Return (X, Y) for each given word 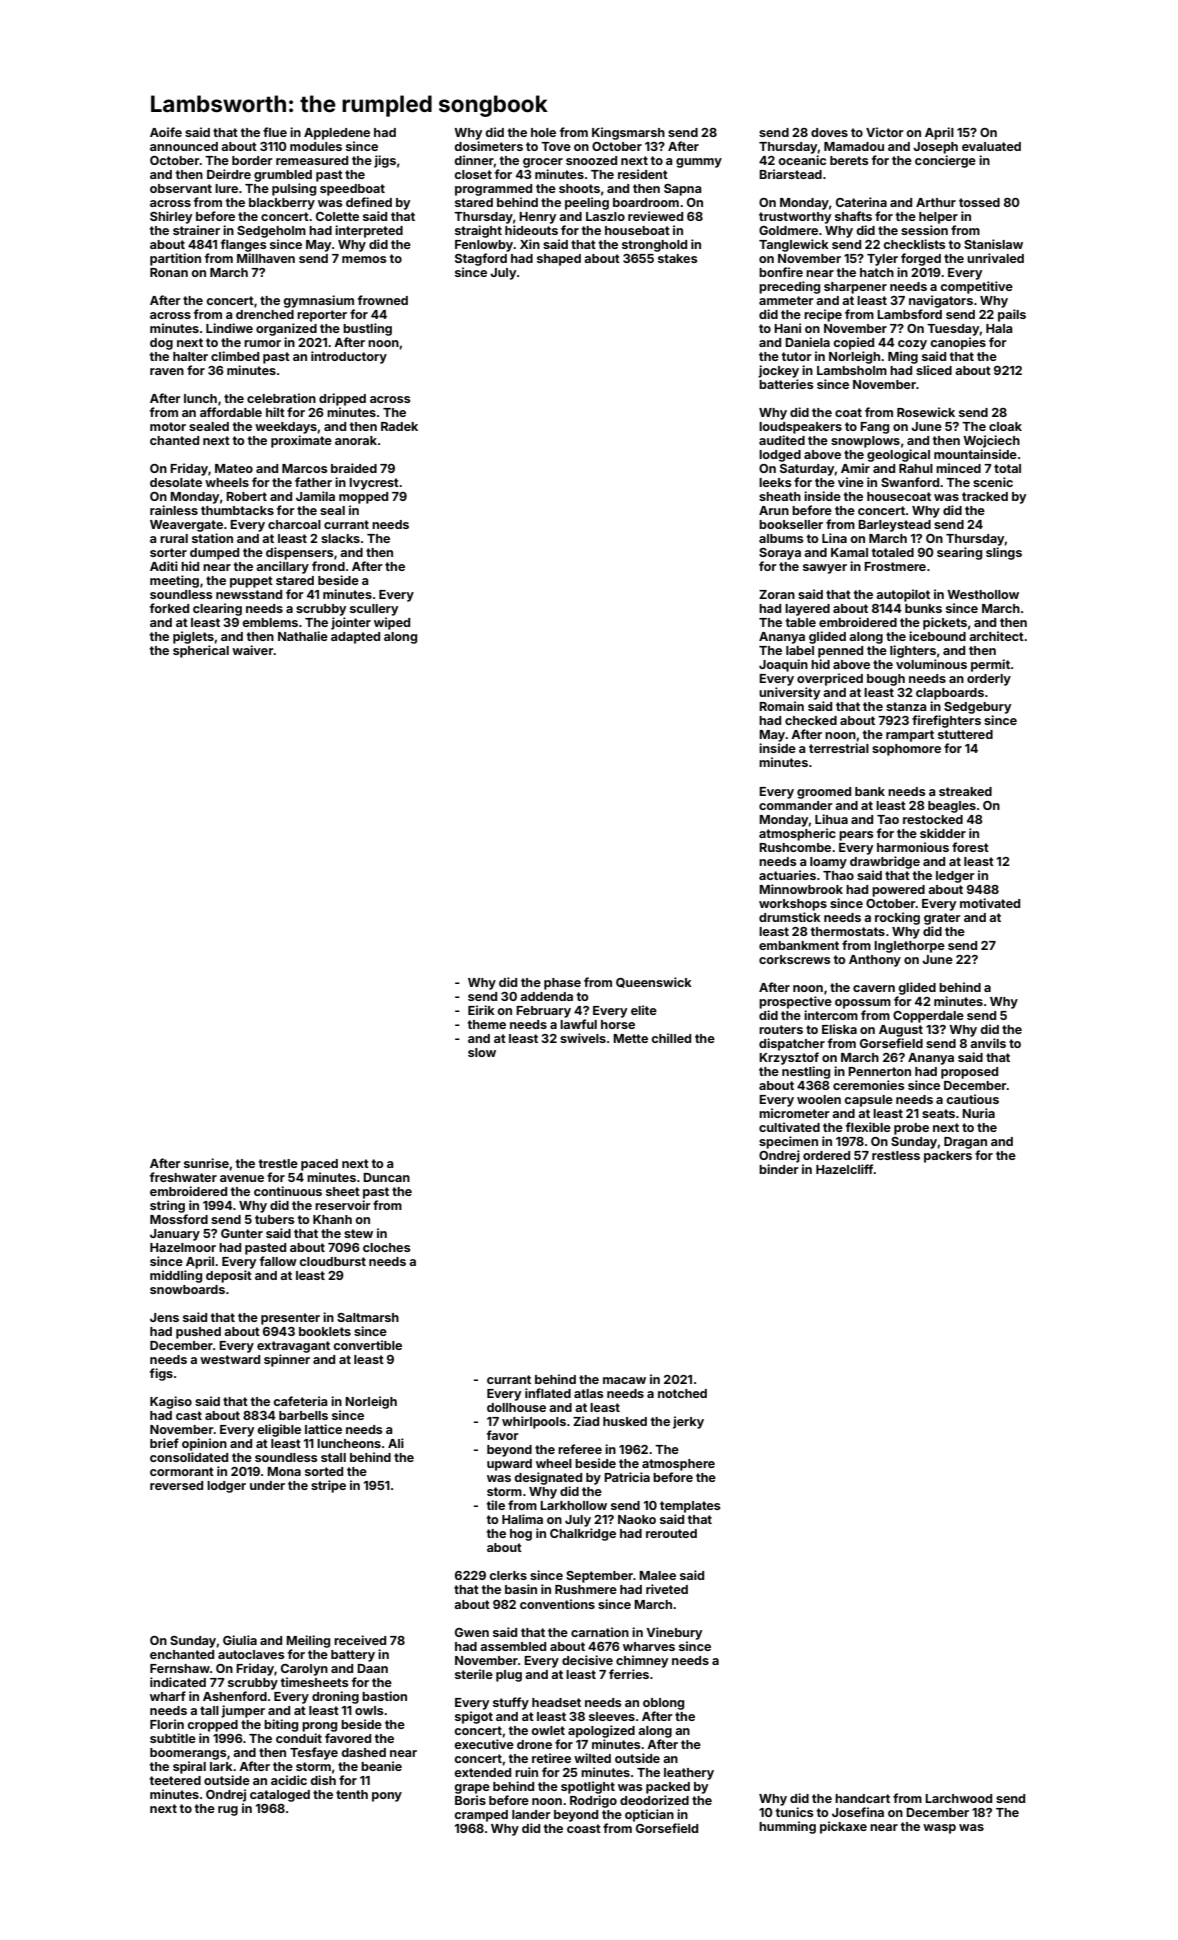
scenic (993, 482)
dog (161, 344)
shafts (853, 216)
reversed (176, 1485)
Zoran (777, 594)
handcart (862, 1798)
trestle (278, 1163)
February (543, 1012)
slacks (340, 538)
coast (584, 1828)
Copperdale (928, 1017)
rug (228, 1811)
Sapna (683, 190)
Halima (522, 1519)
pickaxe (843, 1827)
